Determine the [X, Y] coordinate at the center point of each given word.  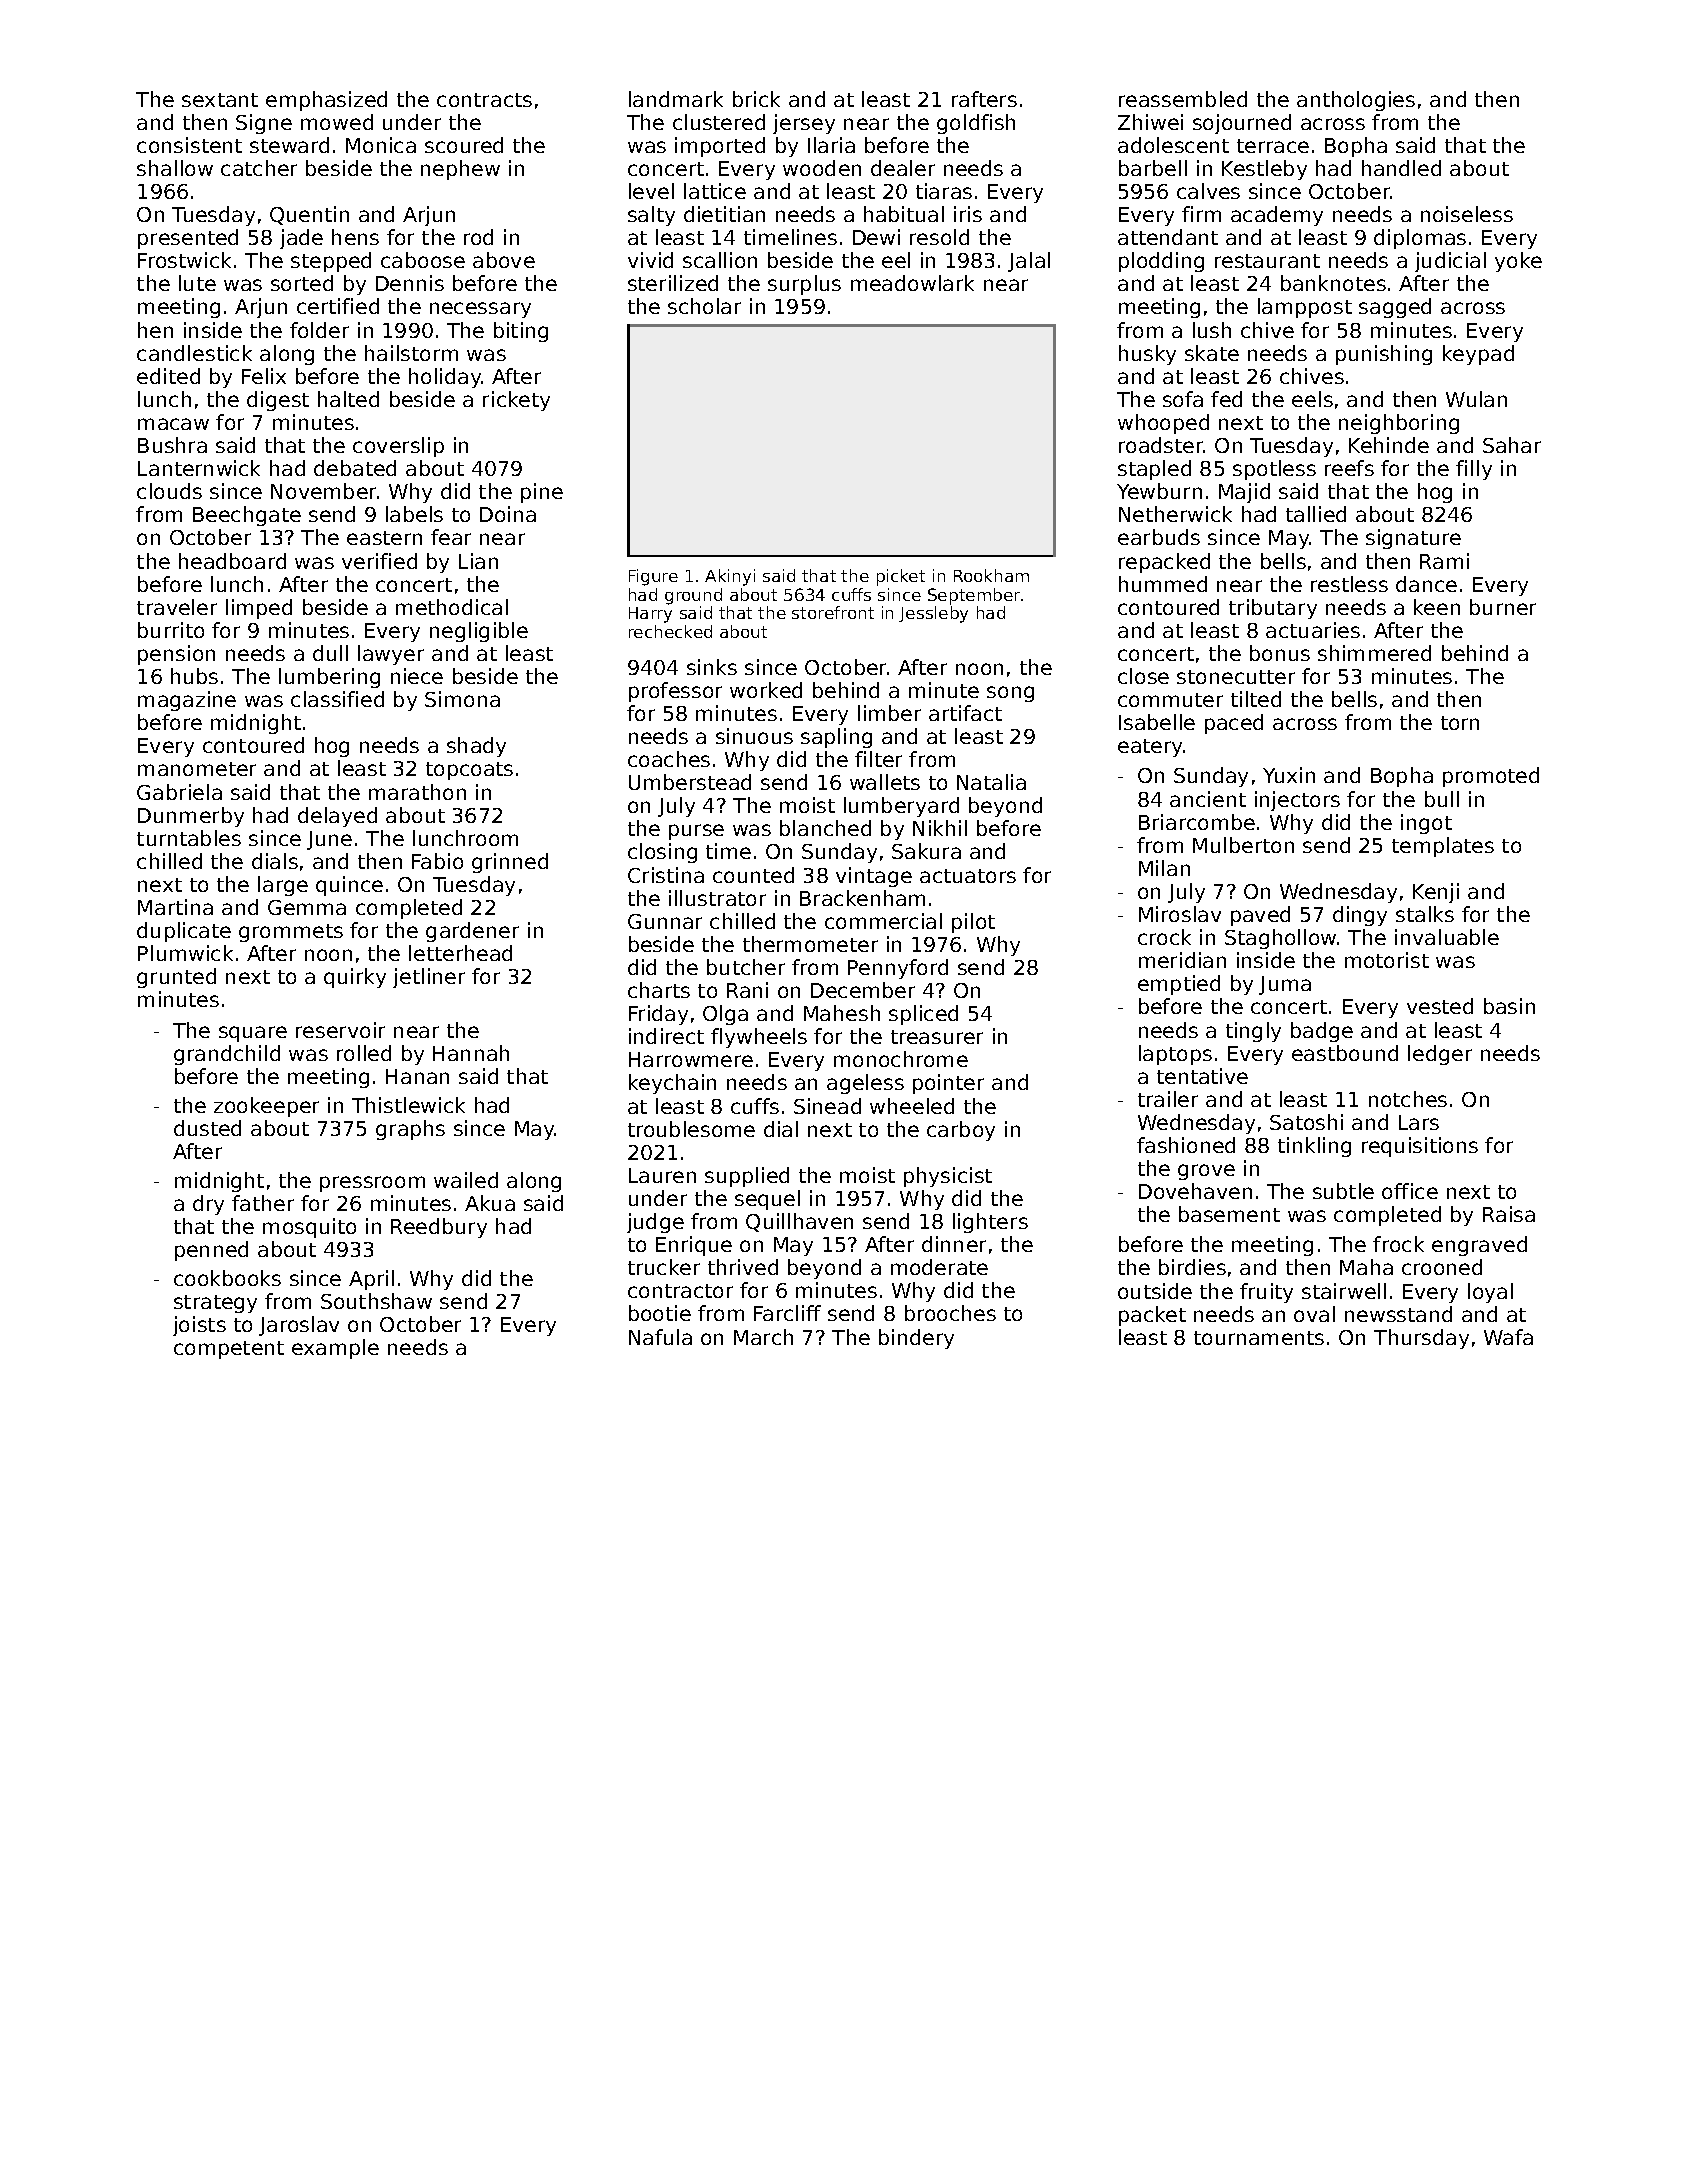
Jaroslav [299, 1326]
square [253, 1034]
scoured [464, 145]
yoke [1518, 262]
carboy [961, 1131]
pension [176, 655]
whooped [1163, 424]
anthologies [1356, 101]
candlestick [194, 353]
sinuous [754, 736]
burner [1503, 607]
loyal [1490, 1293]
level [651, 191]
